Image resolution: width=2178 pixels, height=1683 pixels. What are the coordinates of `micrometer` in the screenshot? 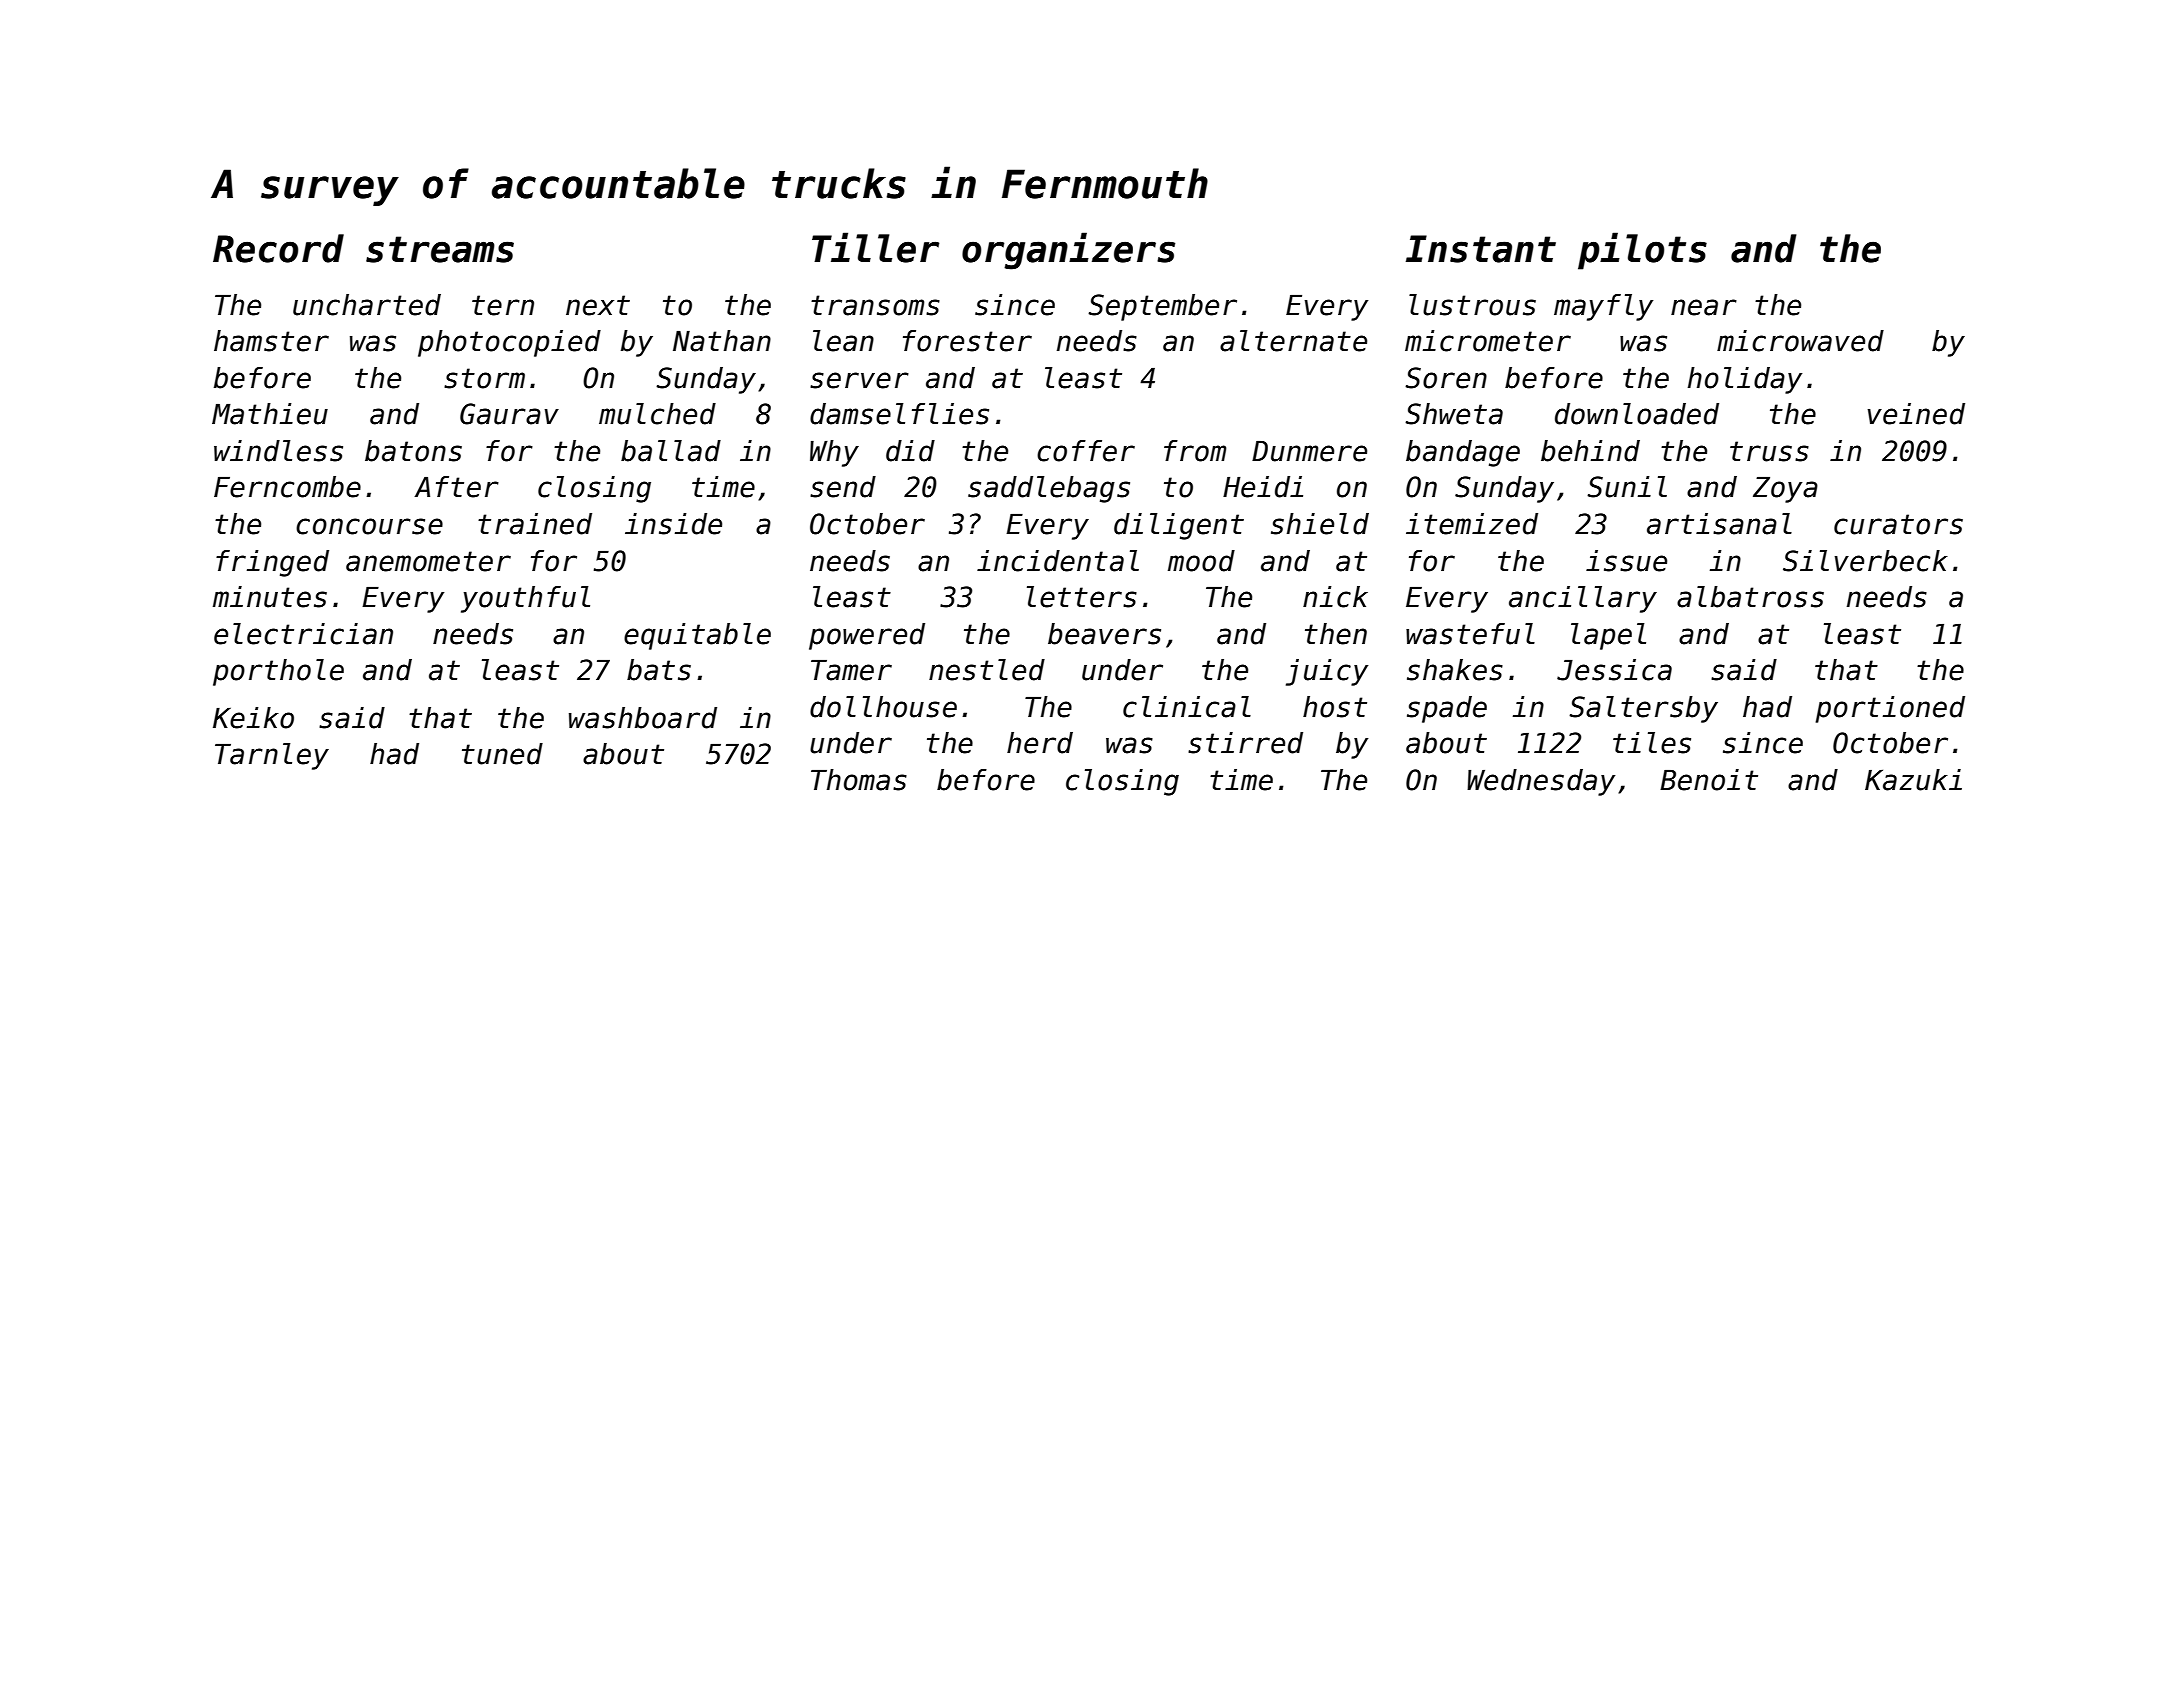 It's located at (1488, 341).
